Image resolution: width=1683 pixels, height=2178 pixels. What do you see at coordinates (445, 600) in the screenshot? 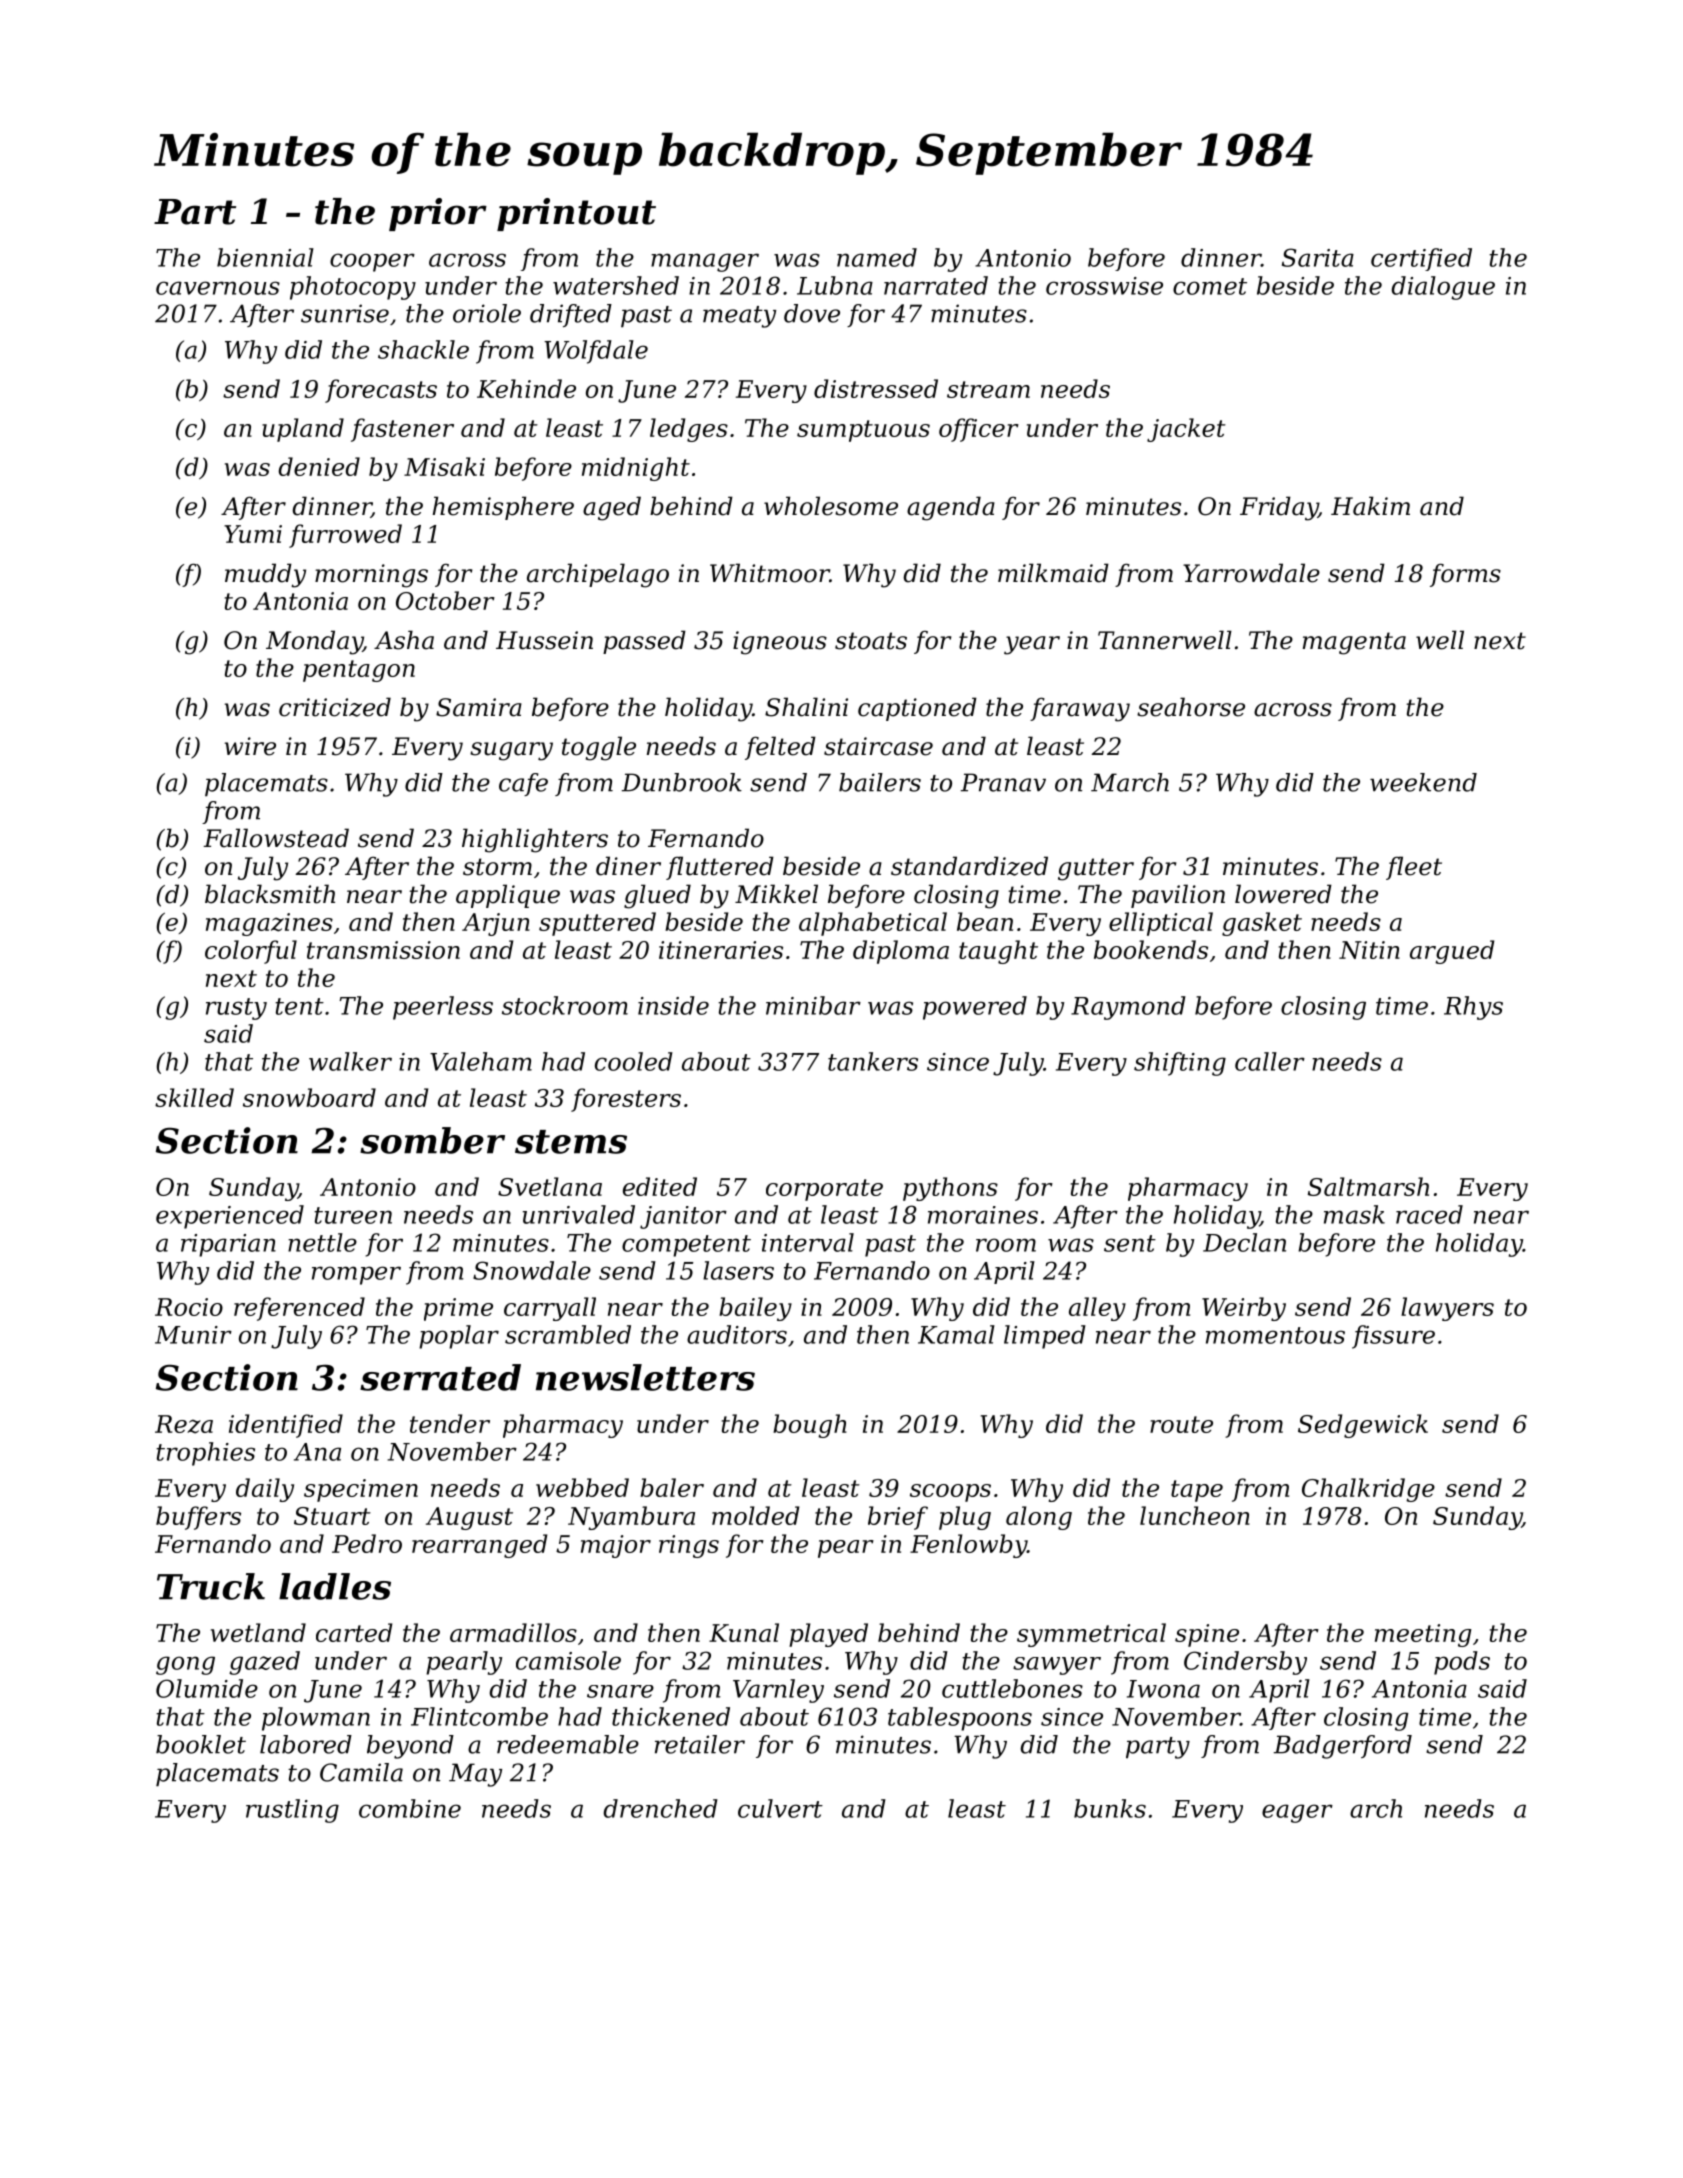
I see `October` at bounding box center [445, 600].
